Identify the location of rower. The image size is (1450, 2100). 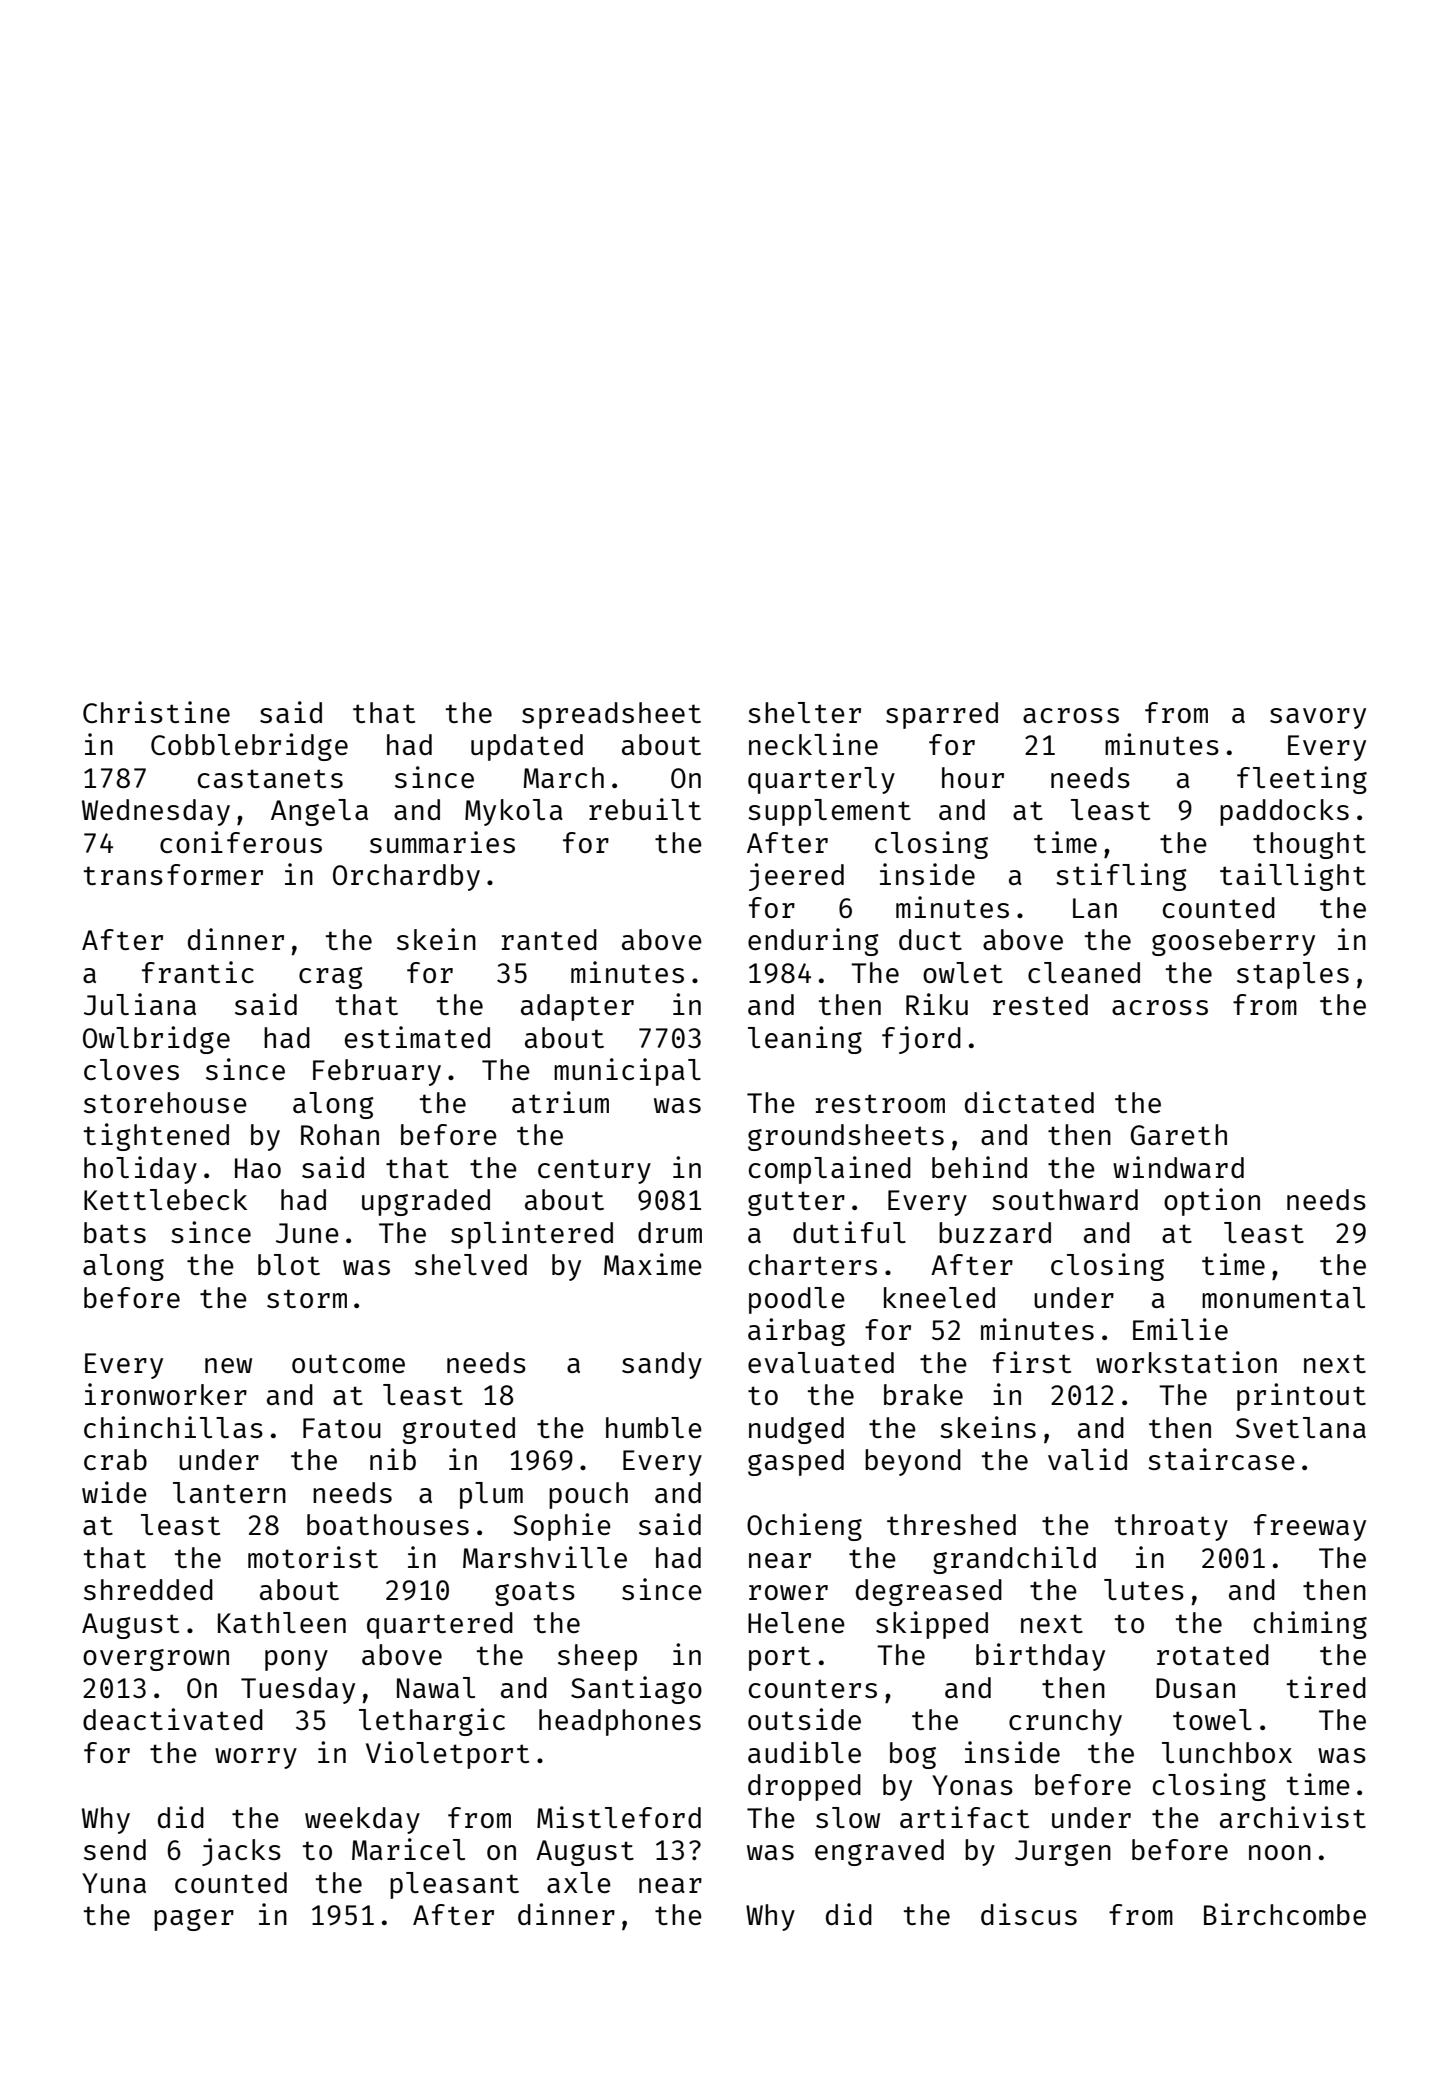
(788, 1592).
